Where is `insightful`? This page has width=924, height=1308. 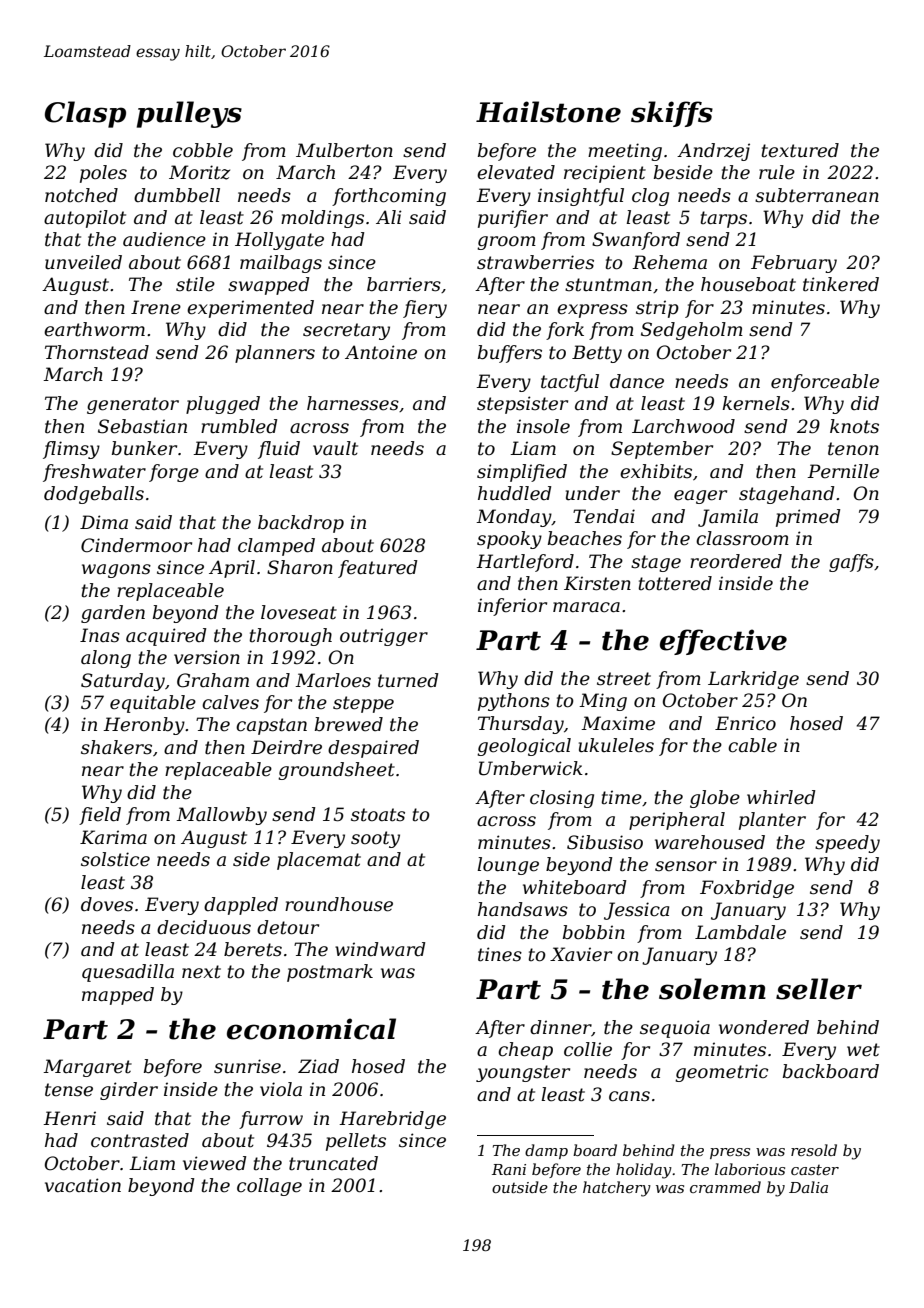 insightful is located at coordinates (581, 197).
